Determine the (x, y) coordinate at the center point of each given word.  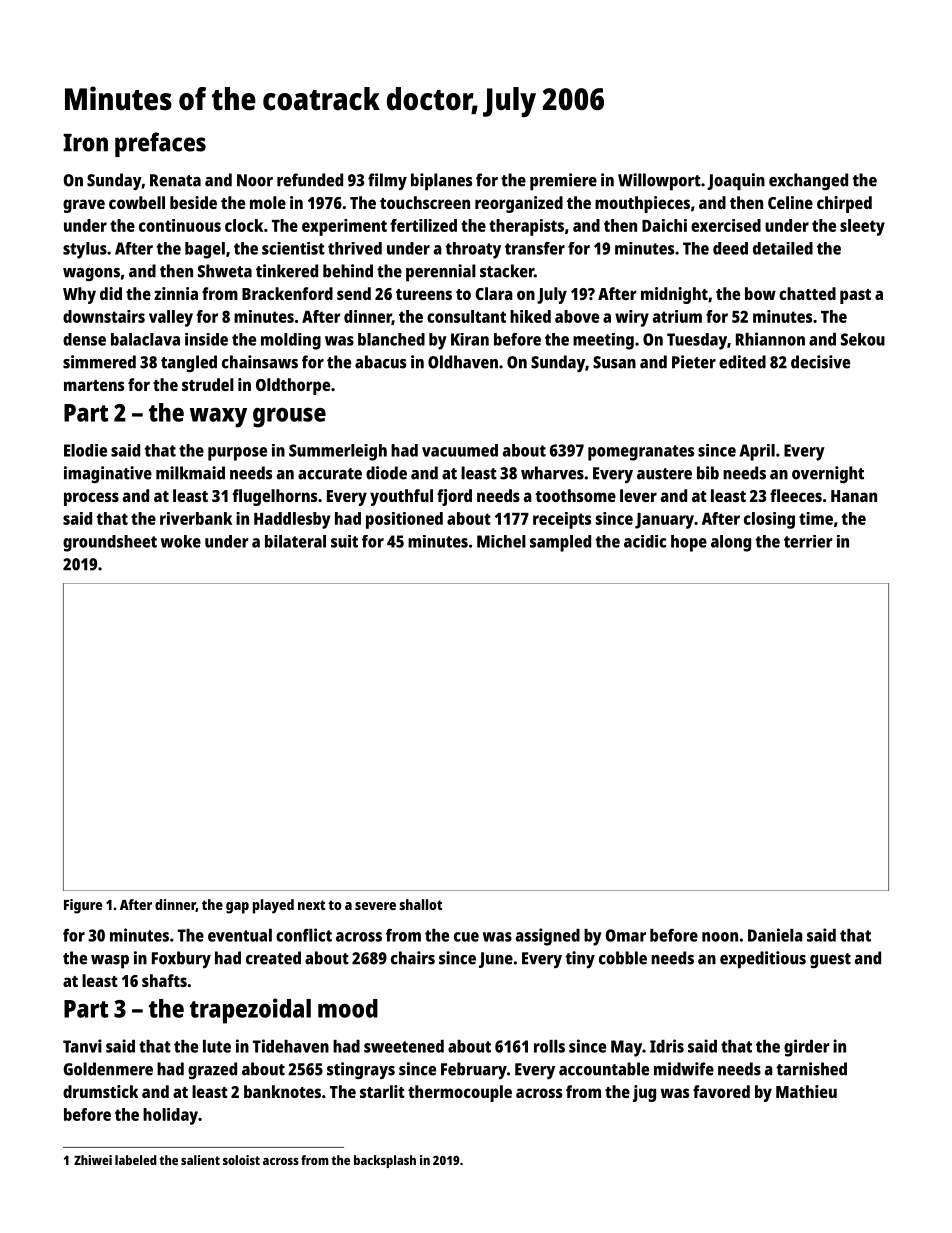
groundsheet (110, 543)
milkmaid (190, 473)
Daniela (775, 935)
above (577, 316)
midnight (674, 295)
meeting (603, 341)
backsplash (385, 1161)
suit (344, 541)
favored (721, 1091)
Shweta (225, 271)
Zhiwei (93, 1160)
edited (742, 362)
